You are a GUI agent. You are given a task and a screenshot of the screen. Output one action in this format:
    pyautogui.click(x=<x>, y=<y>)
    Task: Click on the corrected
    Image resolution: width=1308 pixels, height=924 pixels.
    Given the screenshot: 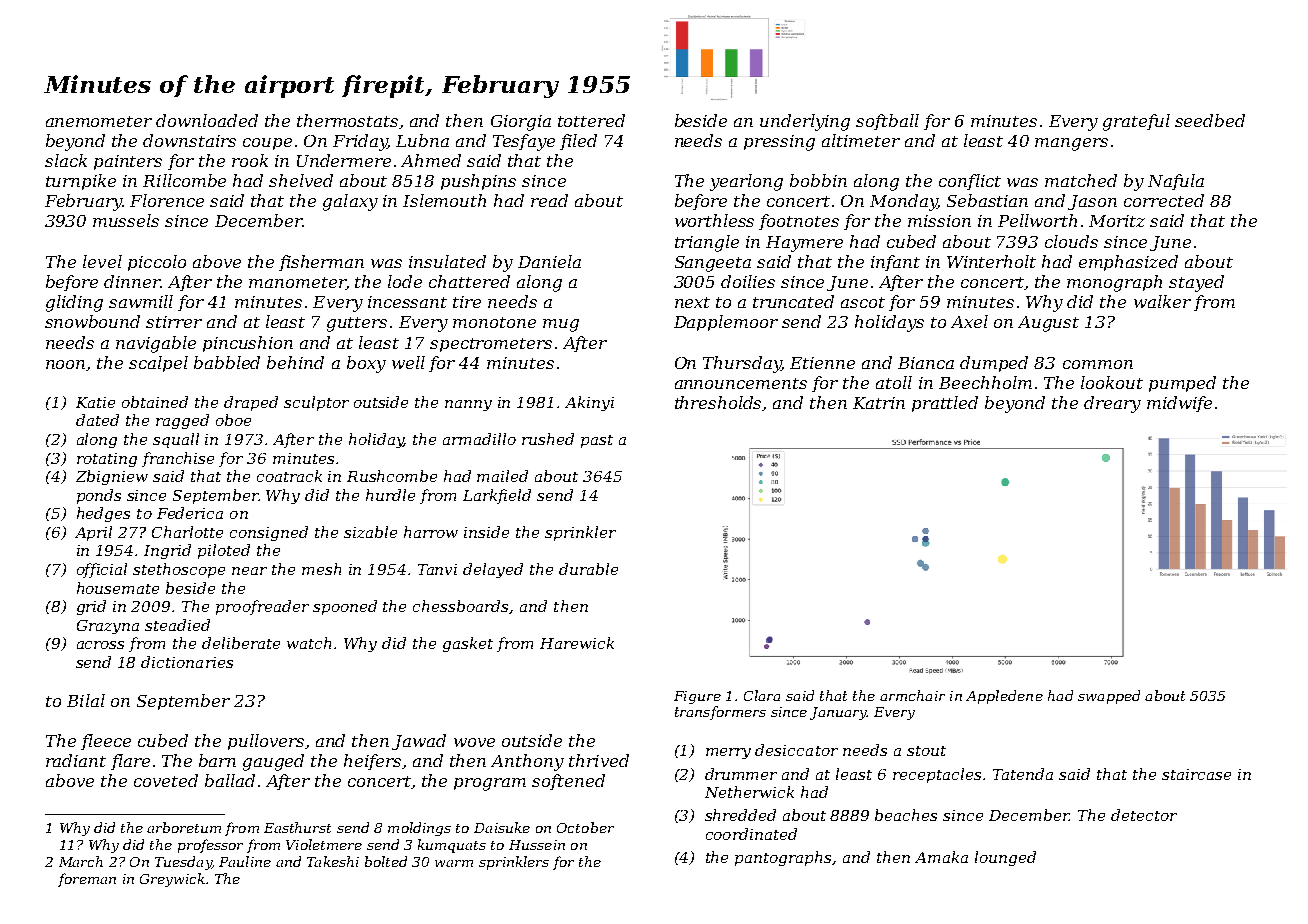 What is the action you would take?
    pyautogui.click(x=1164, y=200)
